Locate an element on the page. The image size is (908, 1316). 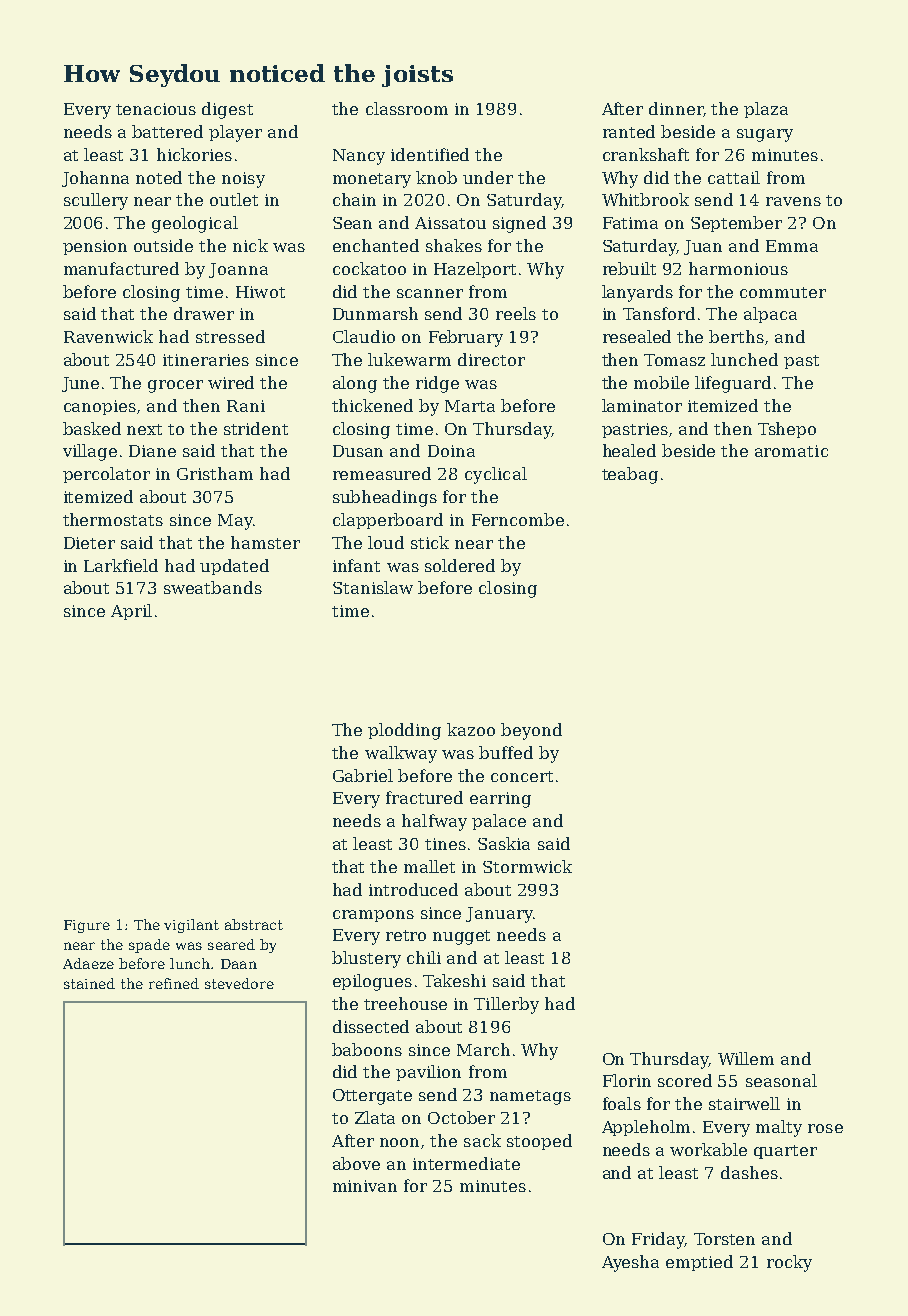
foals is located at coordinates (622, 1103).
